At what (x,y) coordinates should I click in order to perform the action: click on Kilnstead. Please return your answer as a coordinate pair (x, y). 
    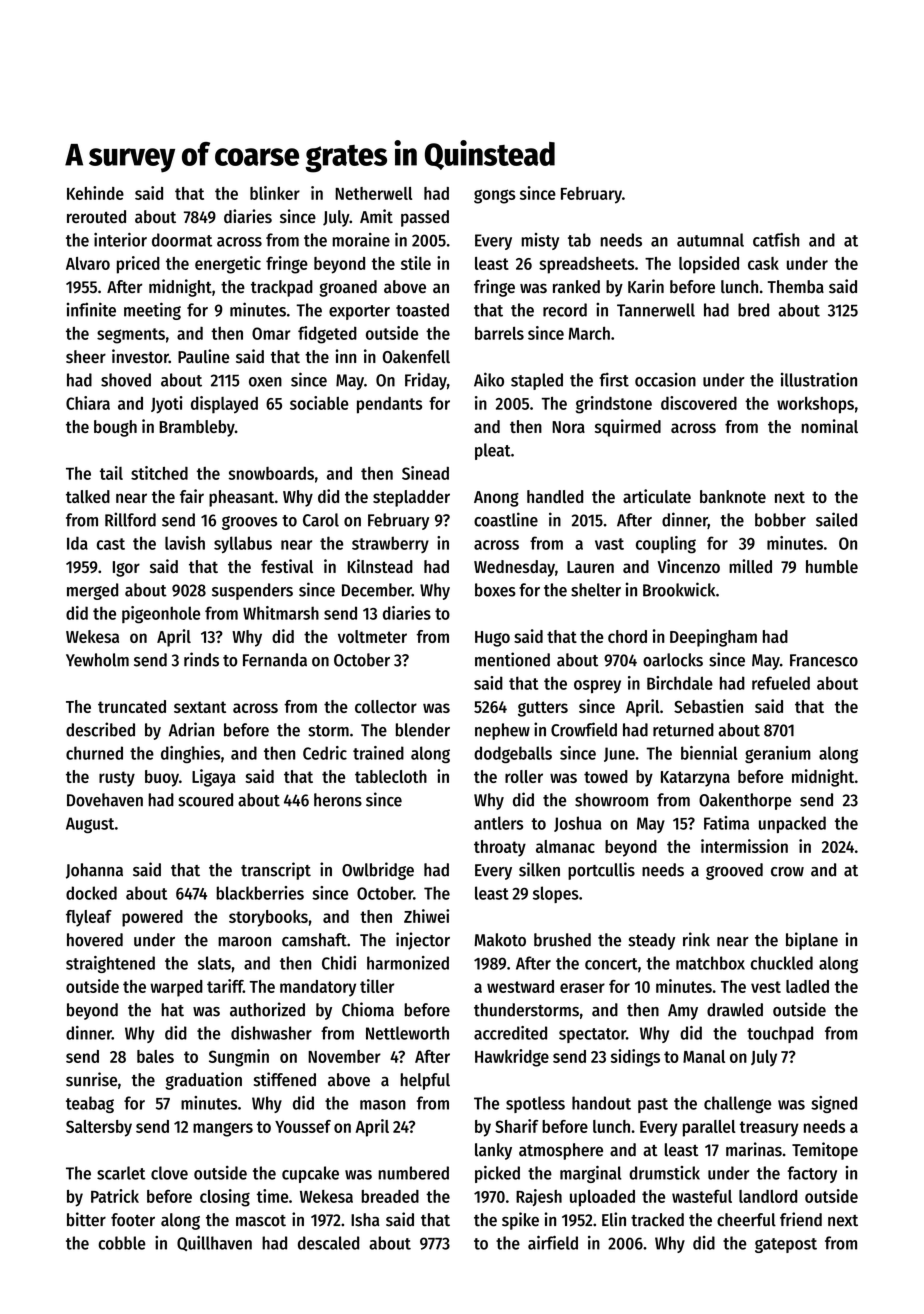
    Looking at the image, I should click on (380, 566).
